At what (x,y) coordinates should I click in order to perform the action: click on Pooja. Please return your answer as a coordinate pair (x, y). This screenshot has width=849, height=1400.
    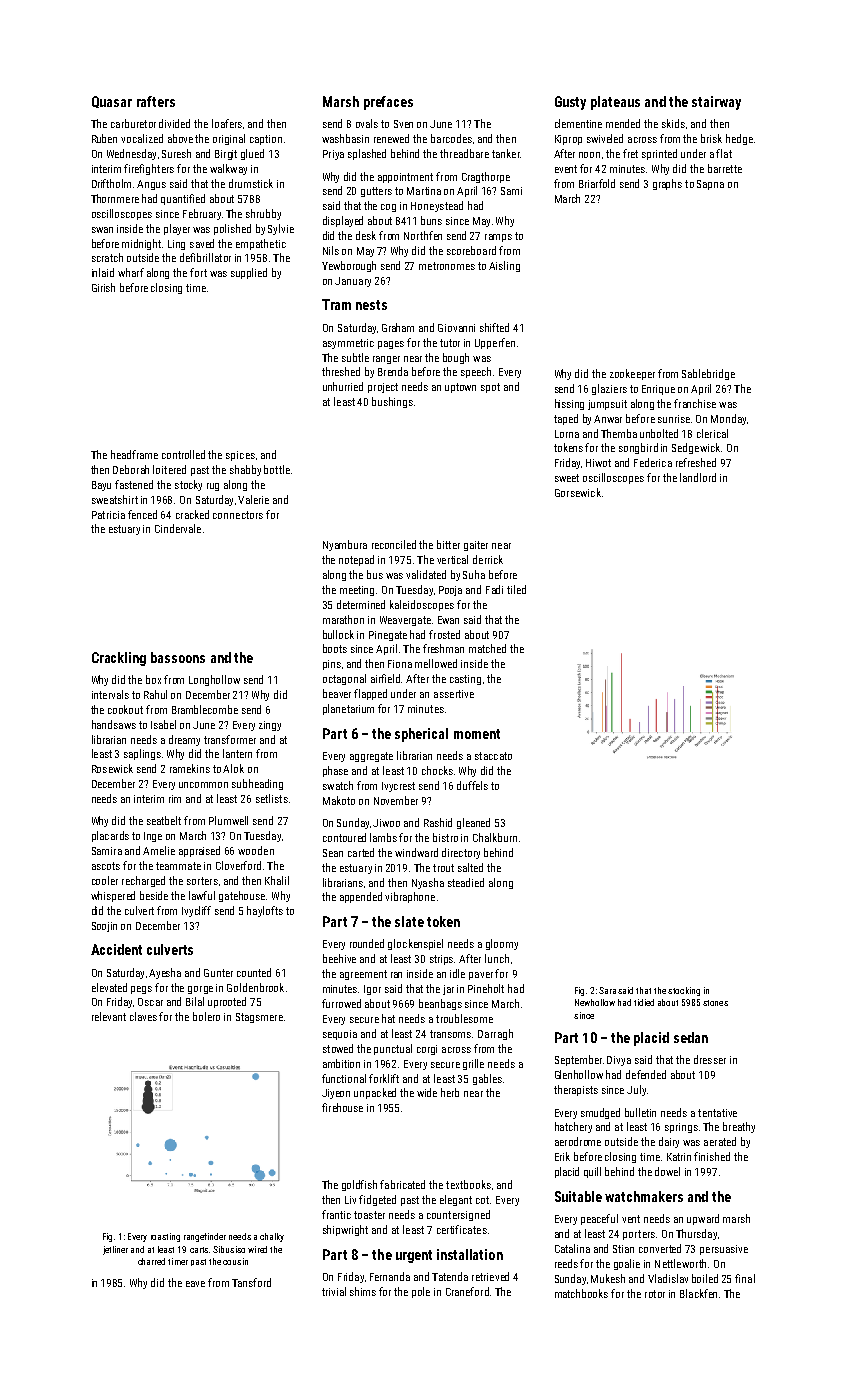
    Looking at the image, I should click on (450, 591).
